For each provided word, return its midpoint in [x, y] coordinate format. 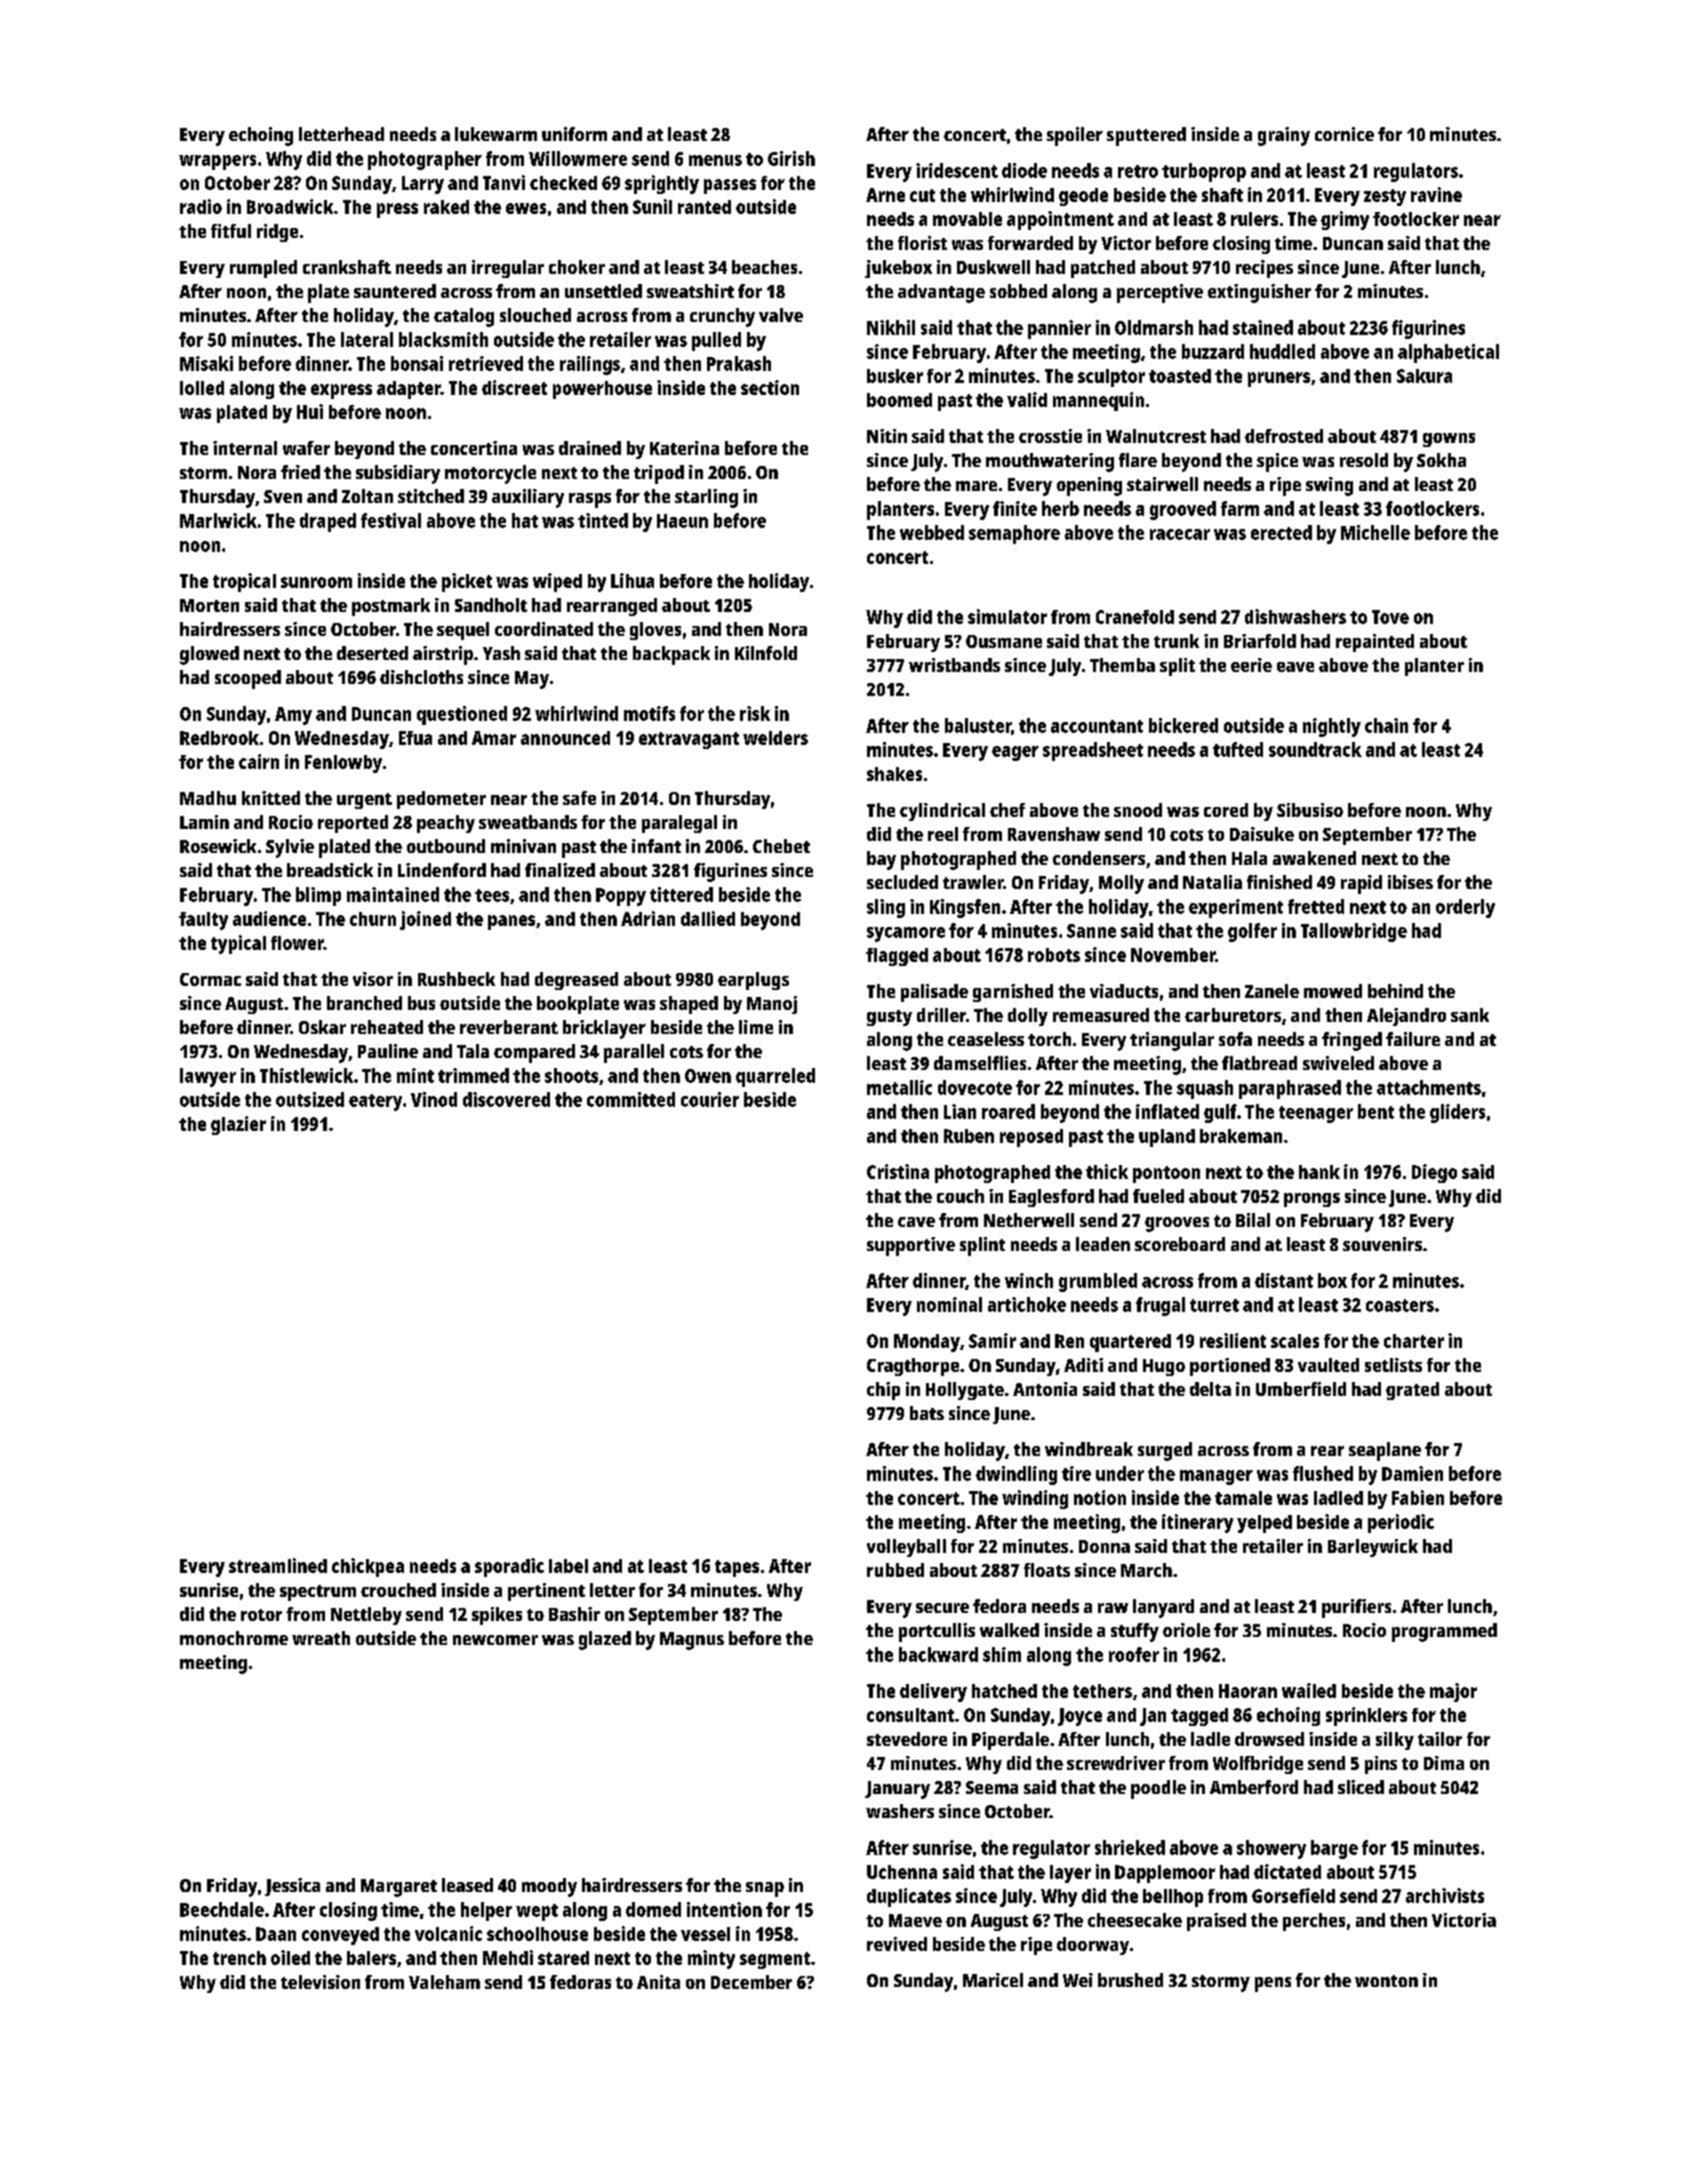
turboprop [1204, 172]
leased [467, 1885]
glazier [238, 1125]
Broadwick [290, 206]
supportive [911, 1246]
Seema [992, 1787]
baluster [978, 725]
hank [1319, 1172]
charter [1414, 1341]
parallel [634, 1053]
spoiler [1075, 136]
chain [1386, 725]
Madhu [208, 798]
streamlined [278, 1565]
